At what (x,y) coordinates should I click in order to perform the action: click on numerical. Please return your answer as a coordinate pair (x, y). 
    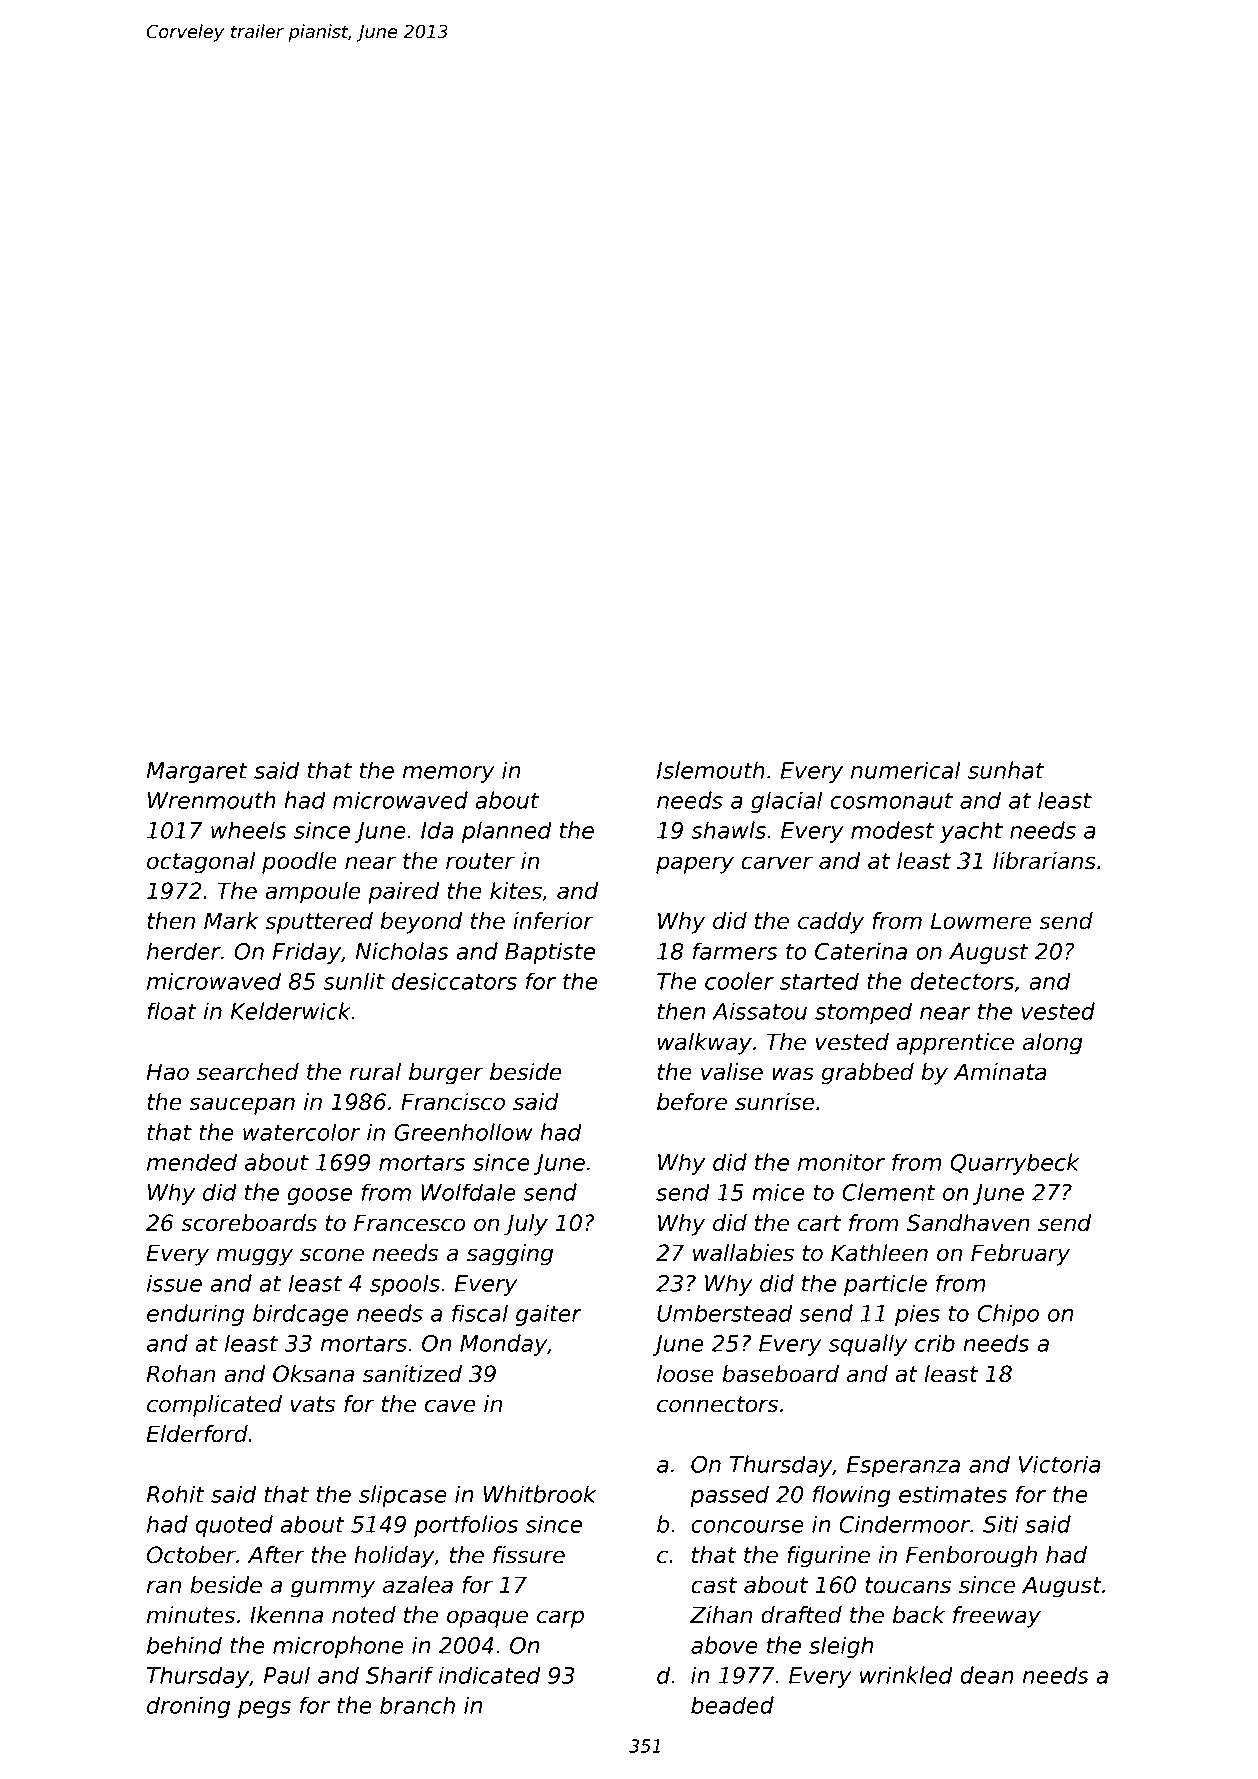
    Looking at the image, I should click on (906, 770).
